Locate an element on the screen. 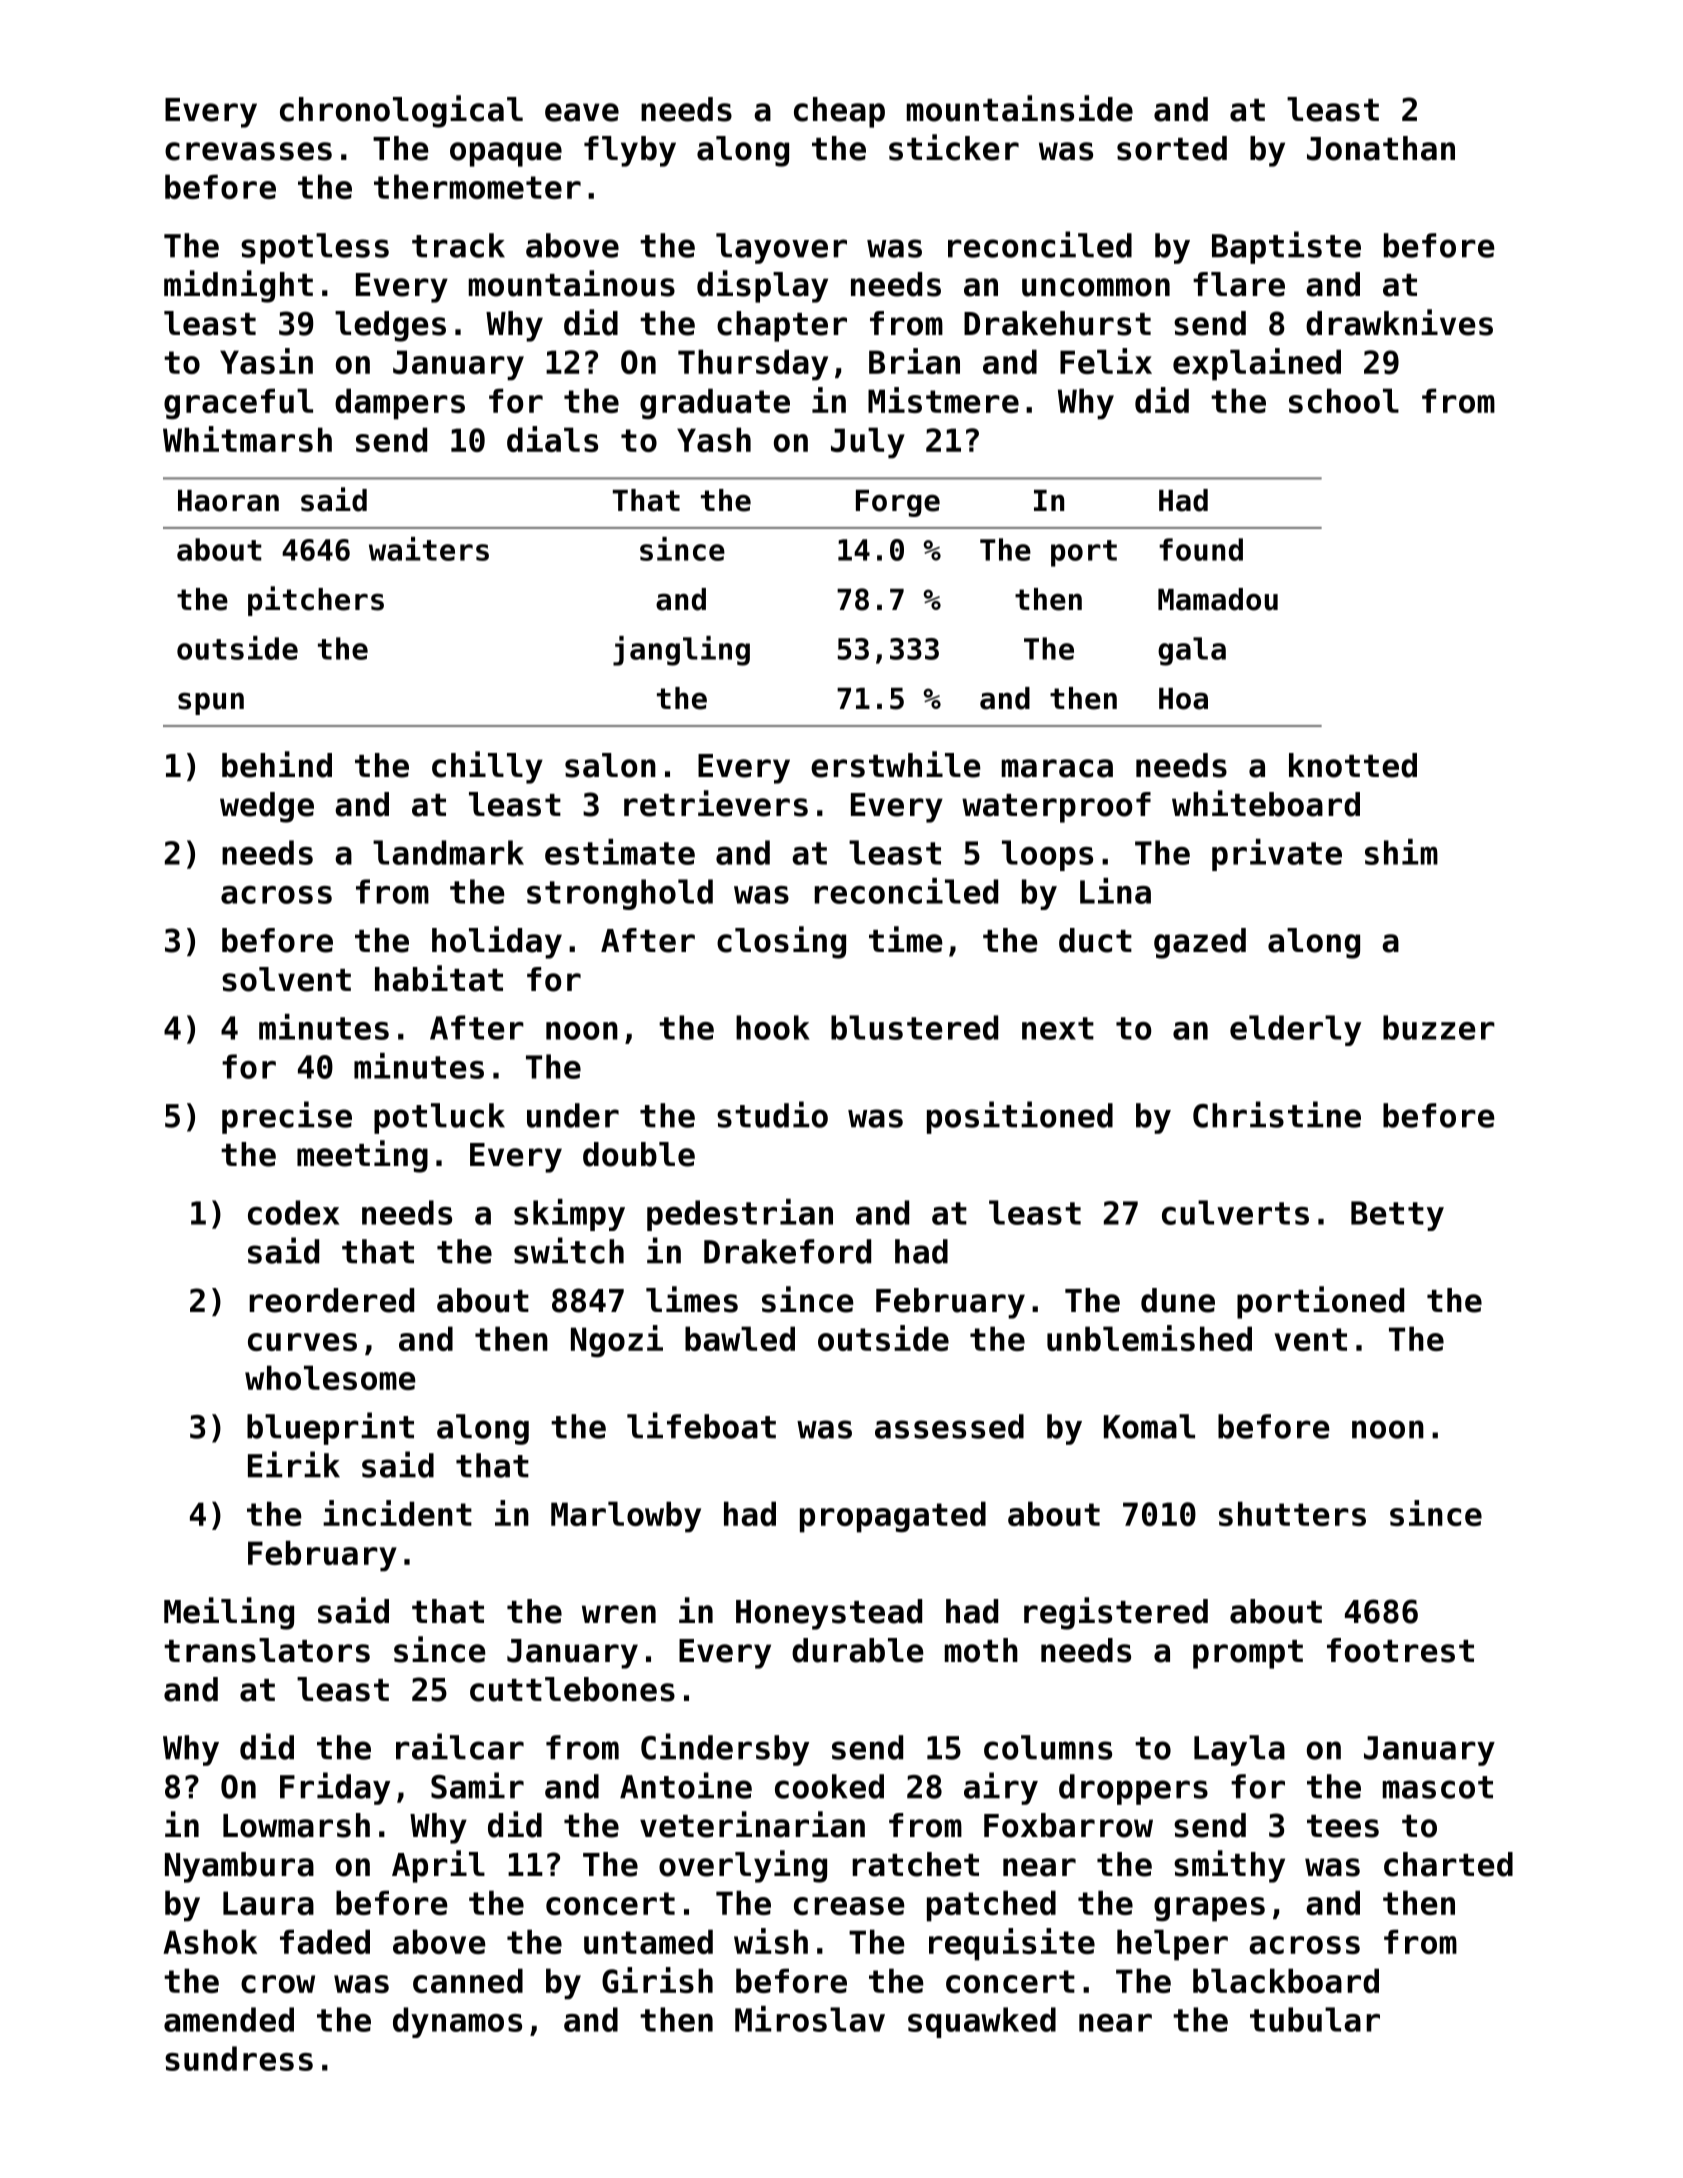  helper is located at coordinates (1172, 1945).
